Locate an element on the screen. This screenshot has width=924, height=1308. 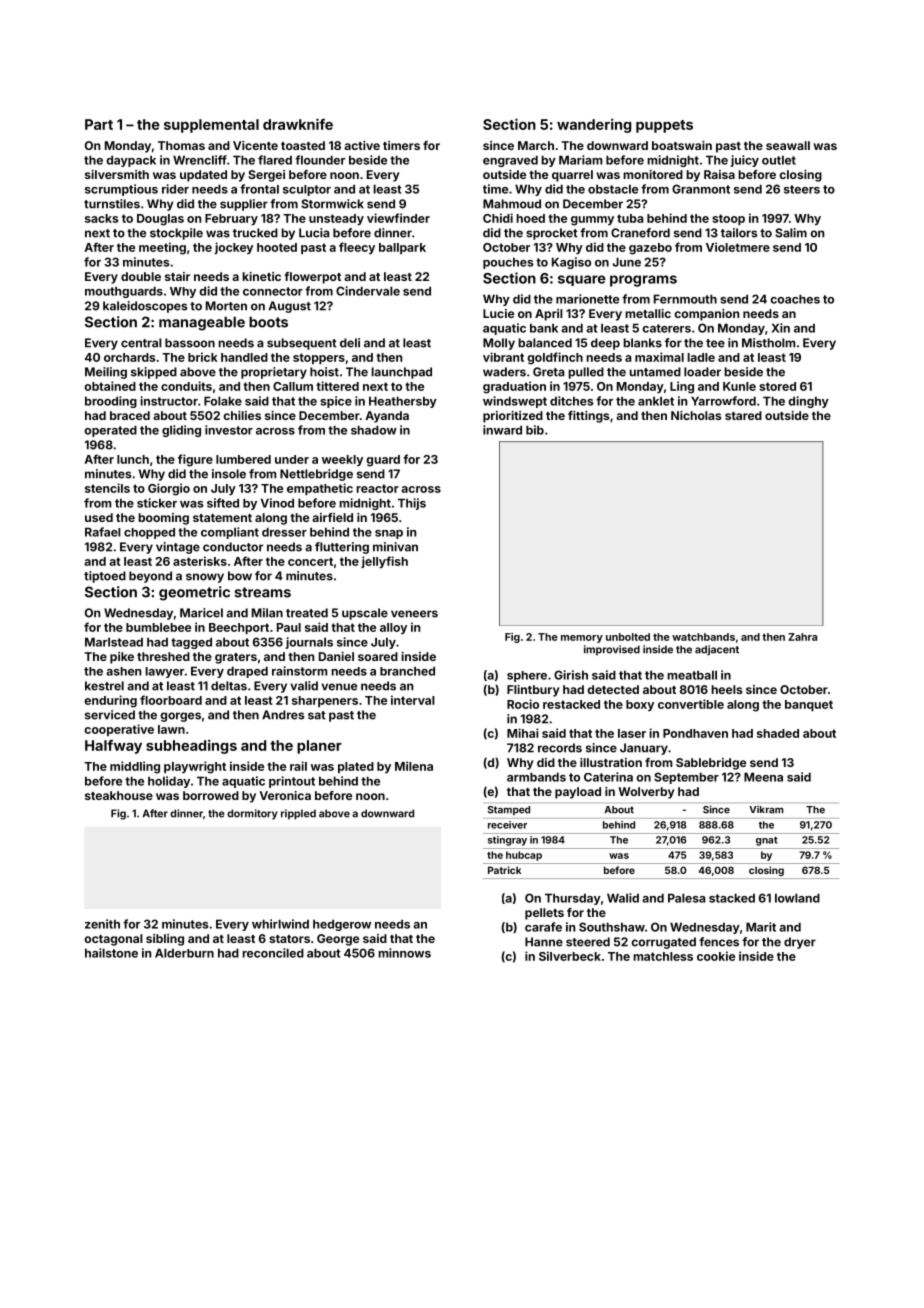
boxy is located at coordinates (640, 705).
